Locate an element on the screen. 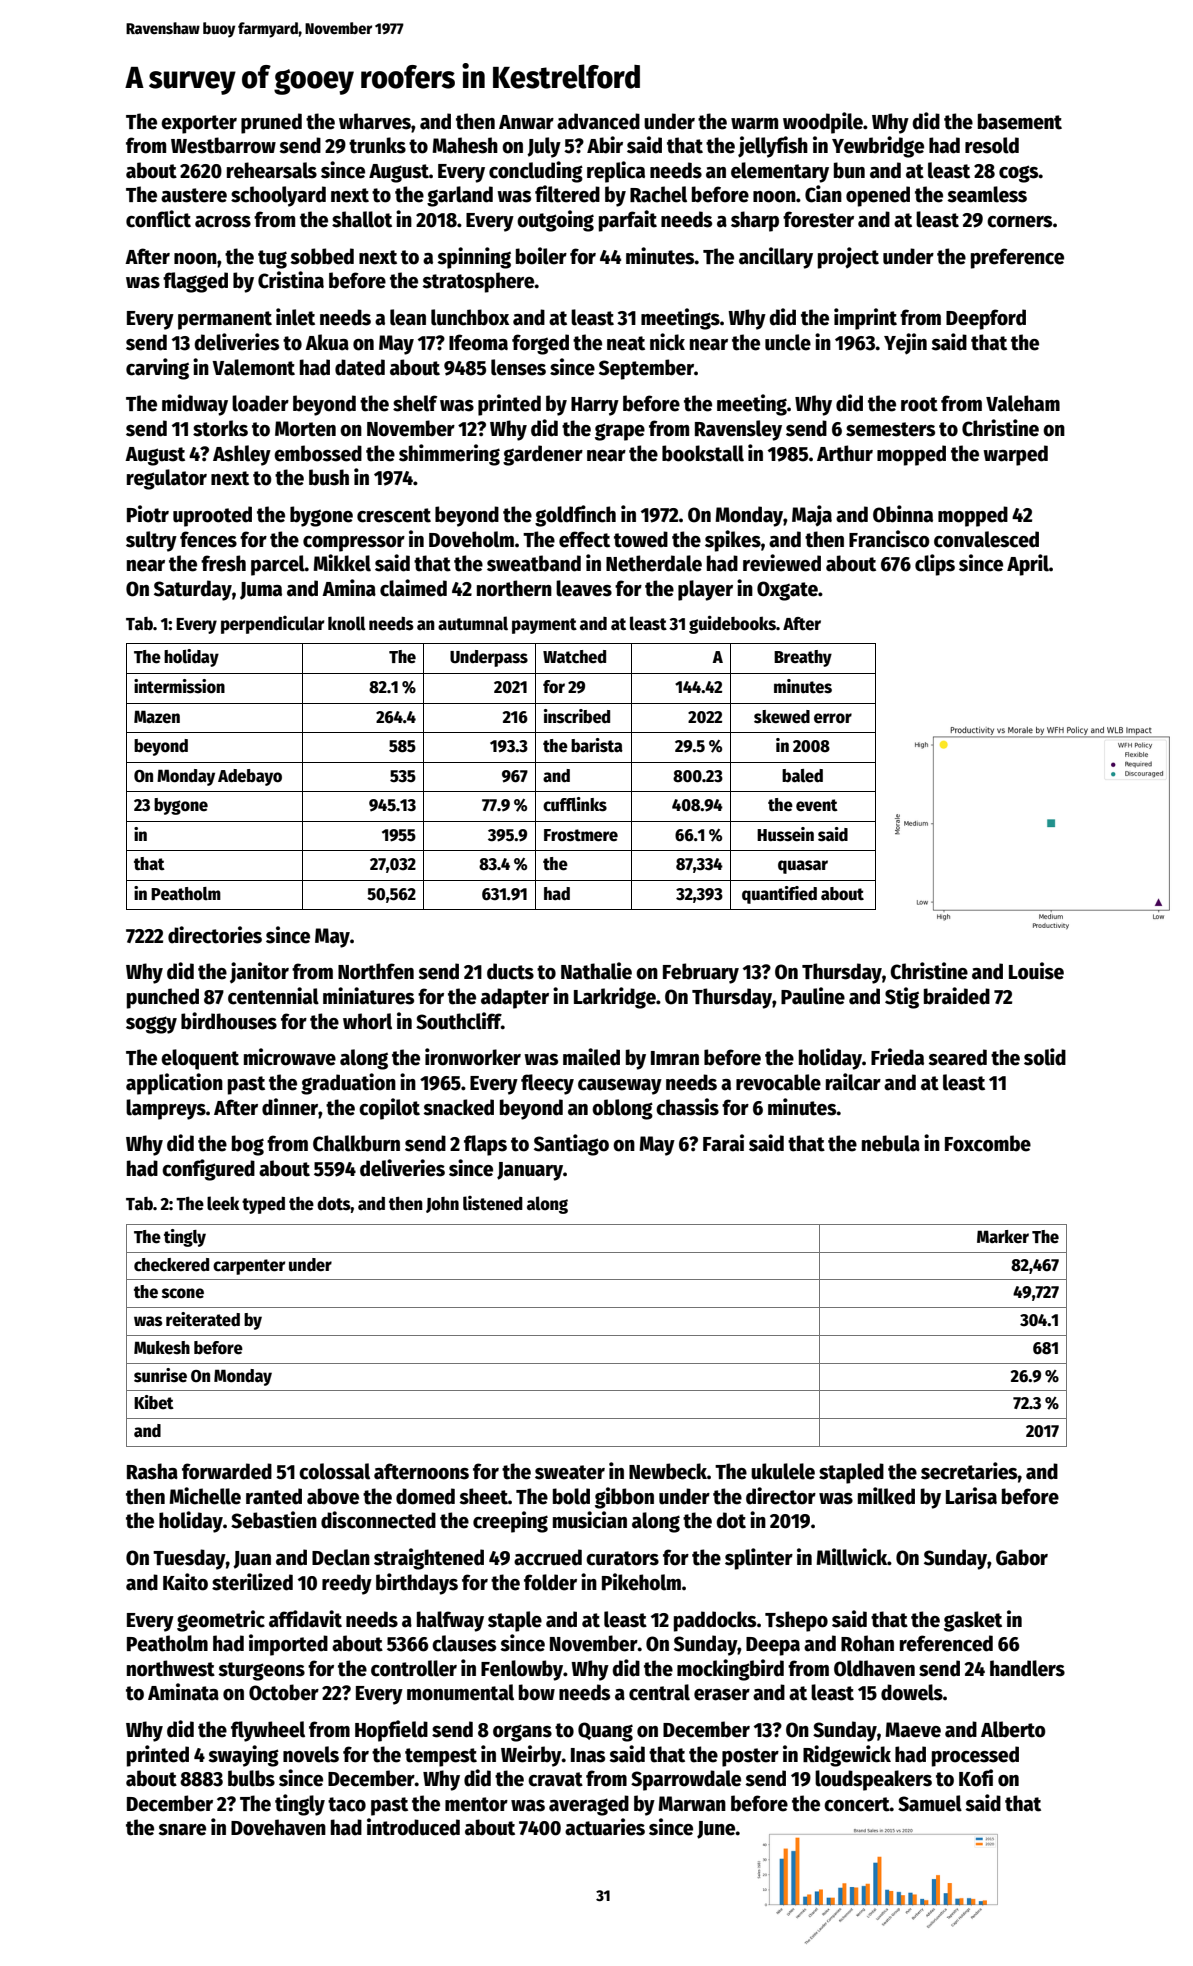 The width and height of the screenshot is (1193, 1966). resold is located at coordinates (992, 145).
